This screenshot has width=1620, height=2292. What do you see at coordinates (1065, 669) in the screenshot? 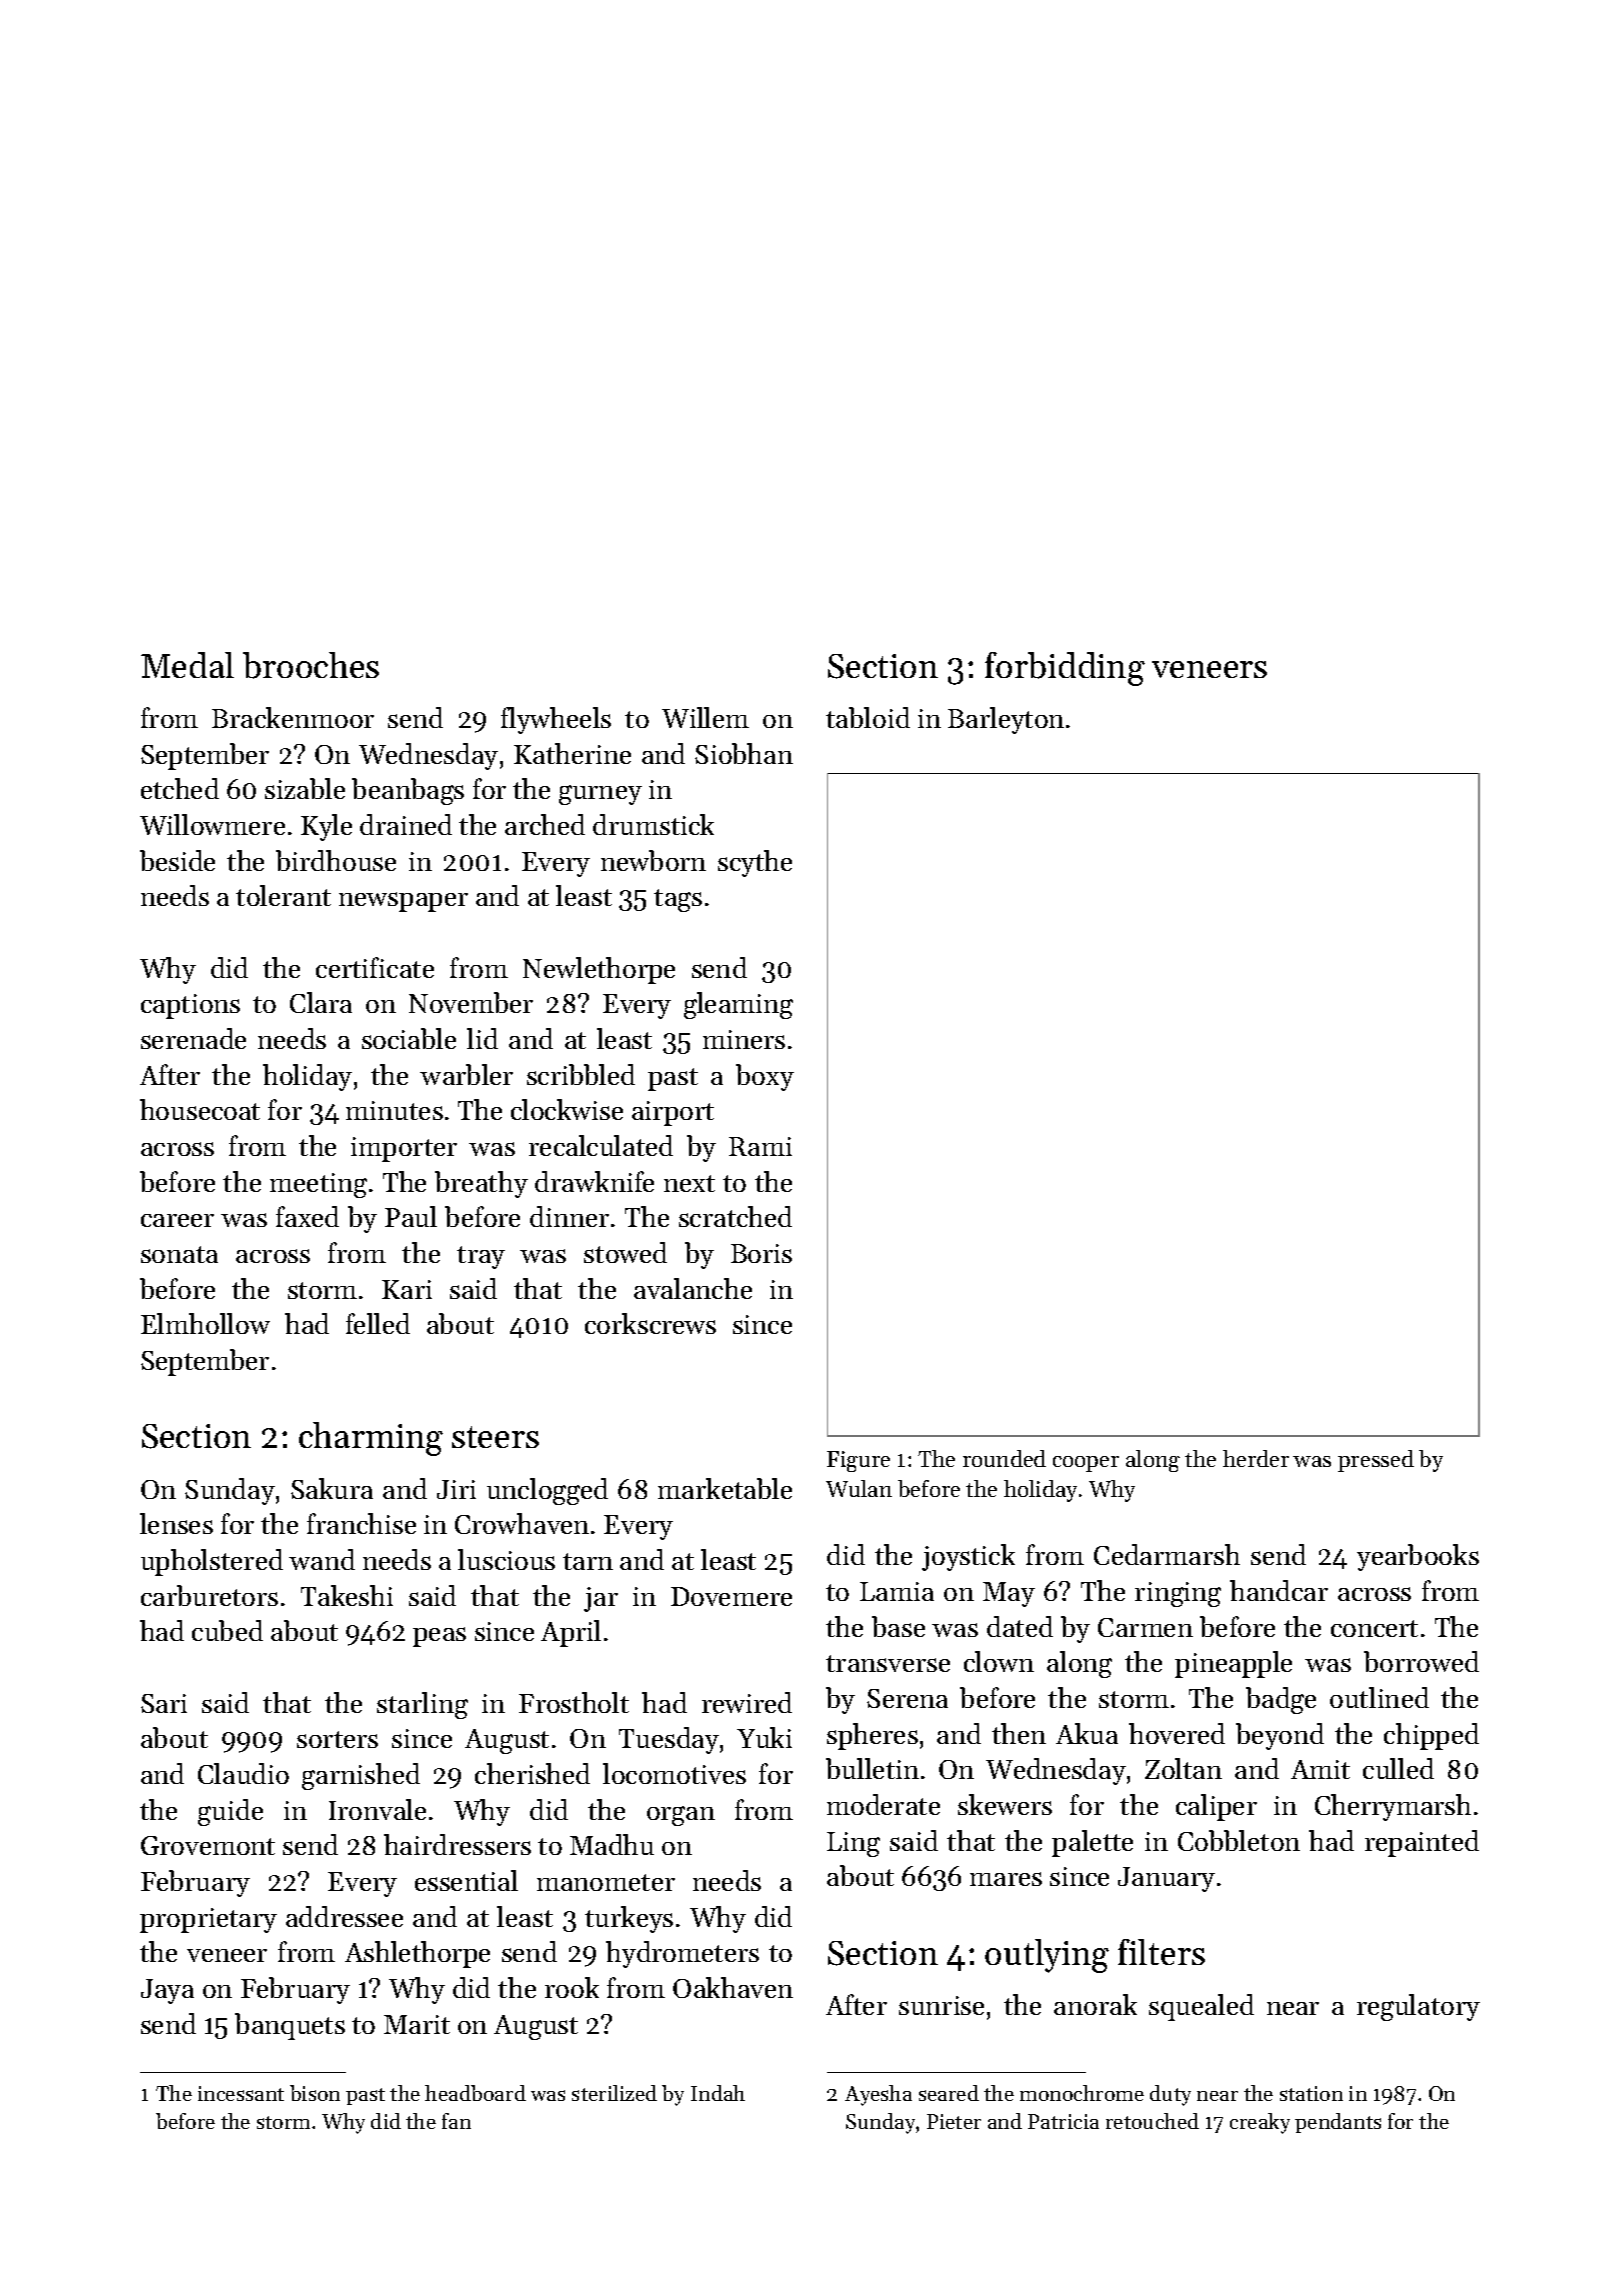
I see `forbidding` at bounding box center [1065, 669].
